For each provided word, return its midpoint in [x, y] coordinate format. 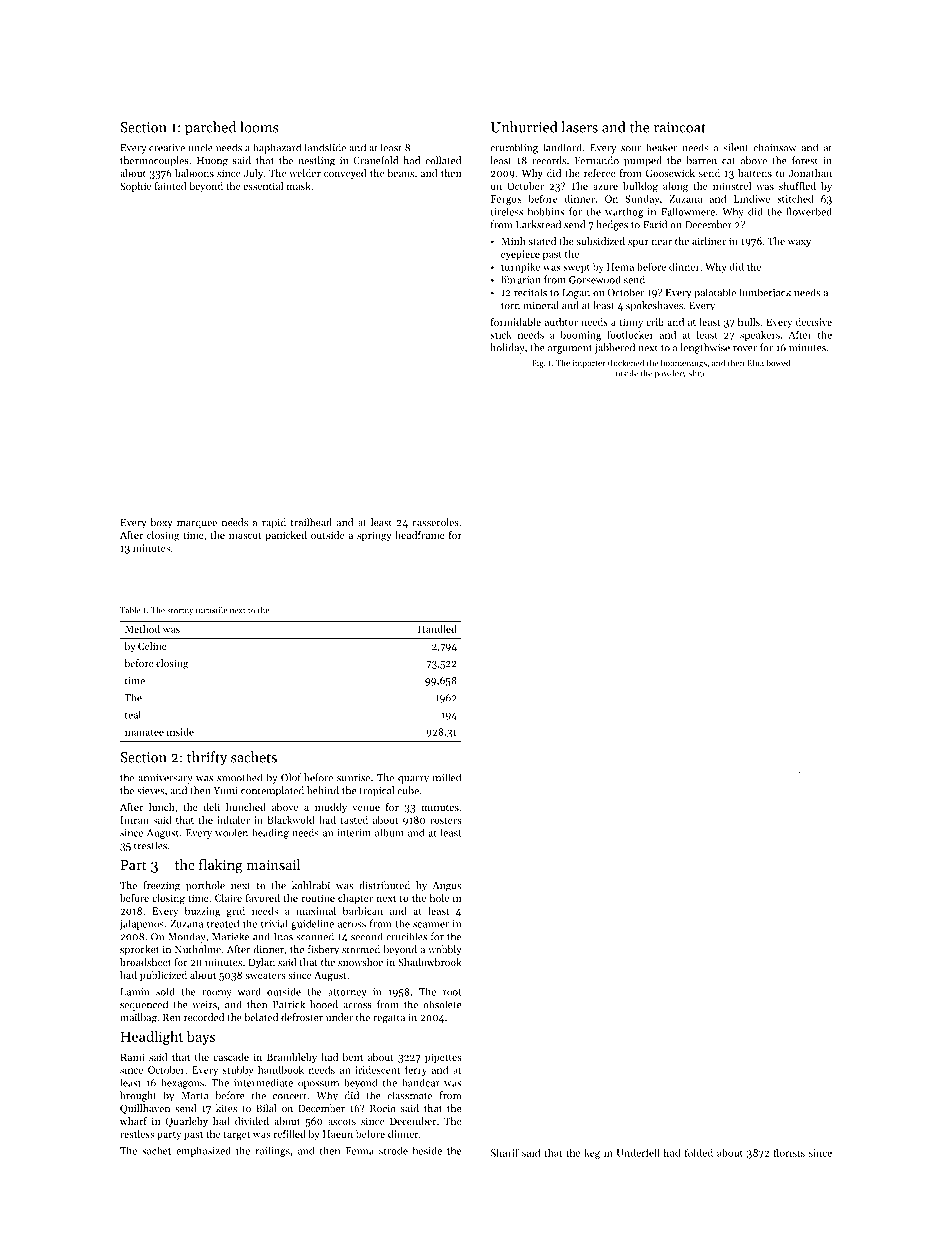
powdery [670, 374]
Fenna [360, 1151]
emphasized [203, 1151]
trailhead [311, 522]
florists [789, 1152]
